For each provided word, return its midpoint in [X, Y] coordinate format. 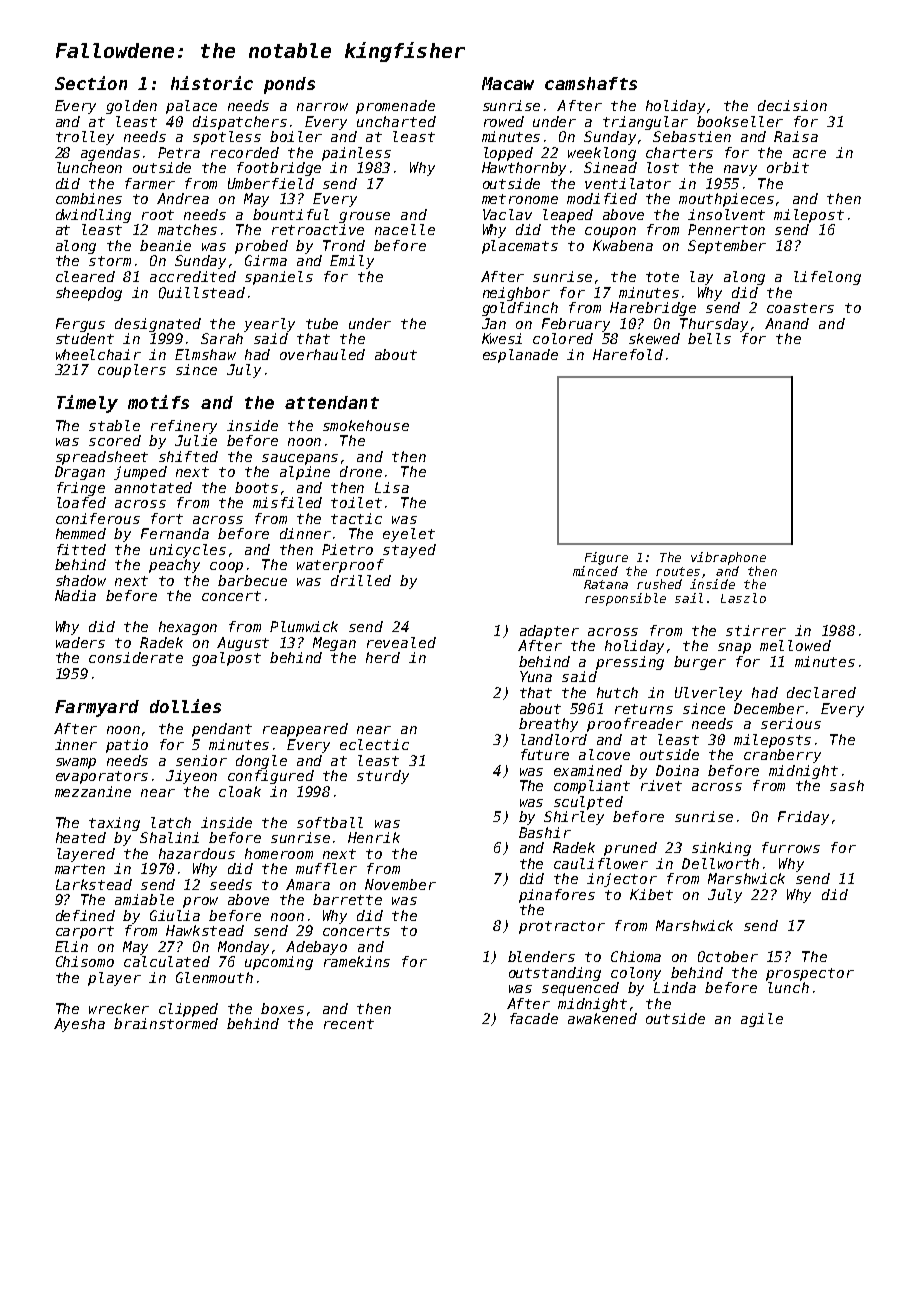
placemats [520, 247]
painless [356, 154]
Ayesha [79, 1025]
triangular [645, 123]
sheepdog [89, 294]
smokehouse [366, 425]
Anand [787, 323]
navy [740, 170]
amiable [144, 899]
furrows [791, 847]
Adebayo [316, 948]
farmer [150, 183]
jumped [140, 473]
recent [349, 1024]
